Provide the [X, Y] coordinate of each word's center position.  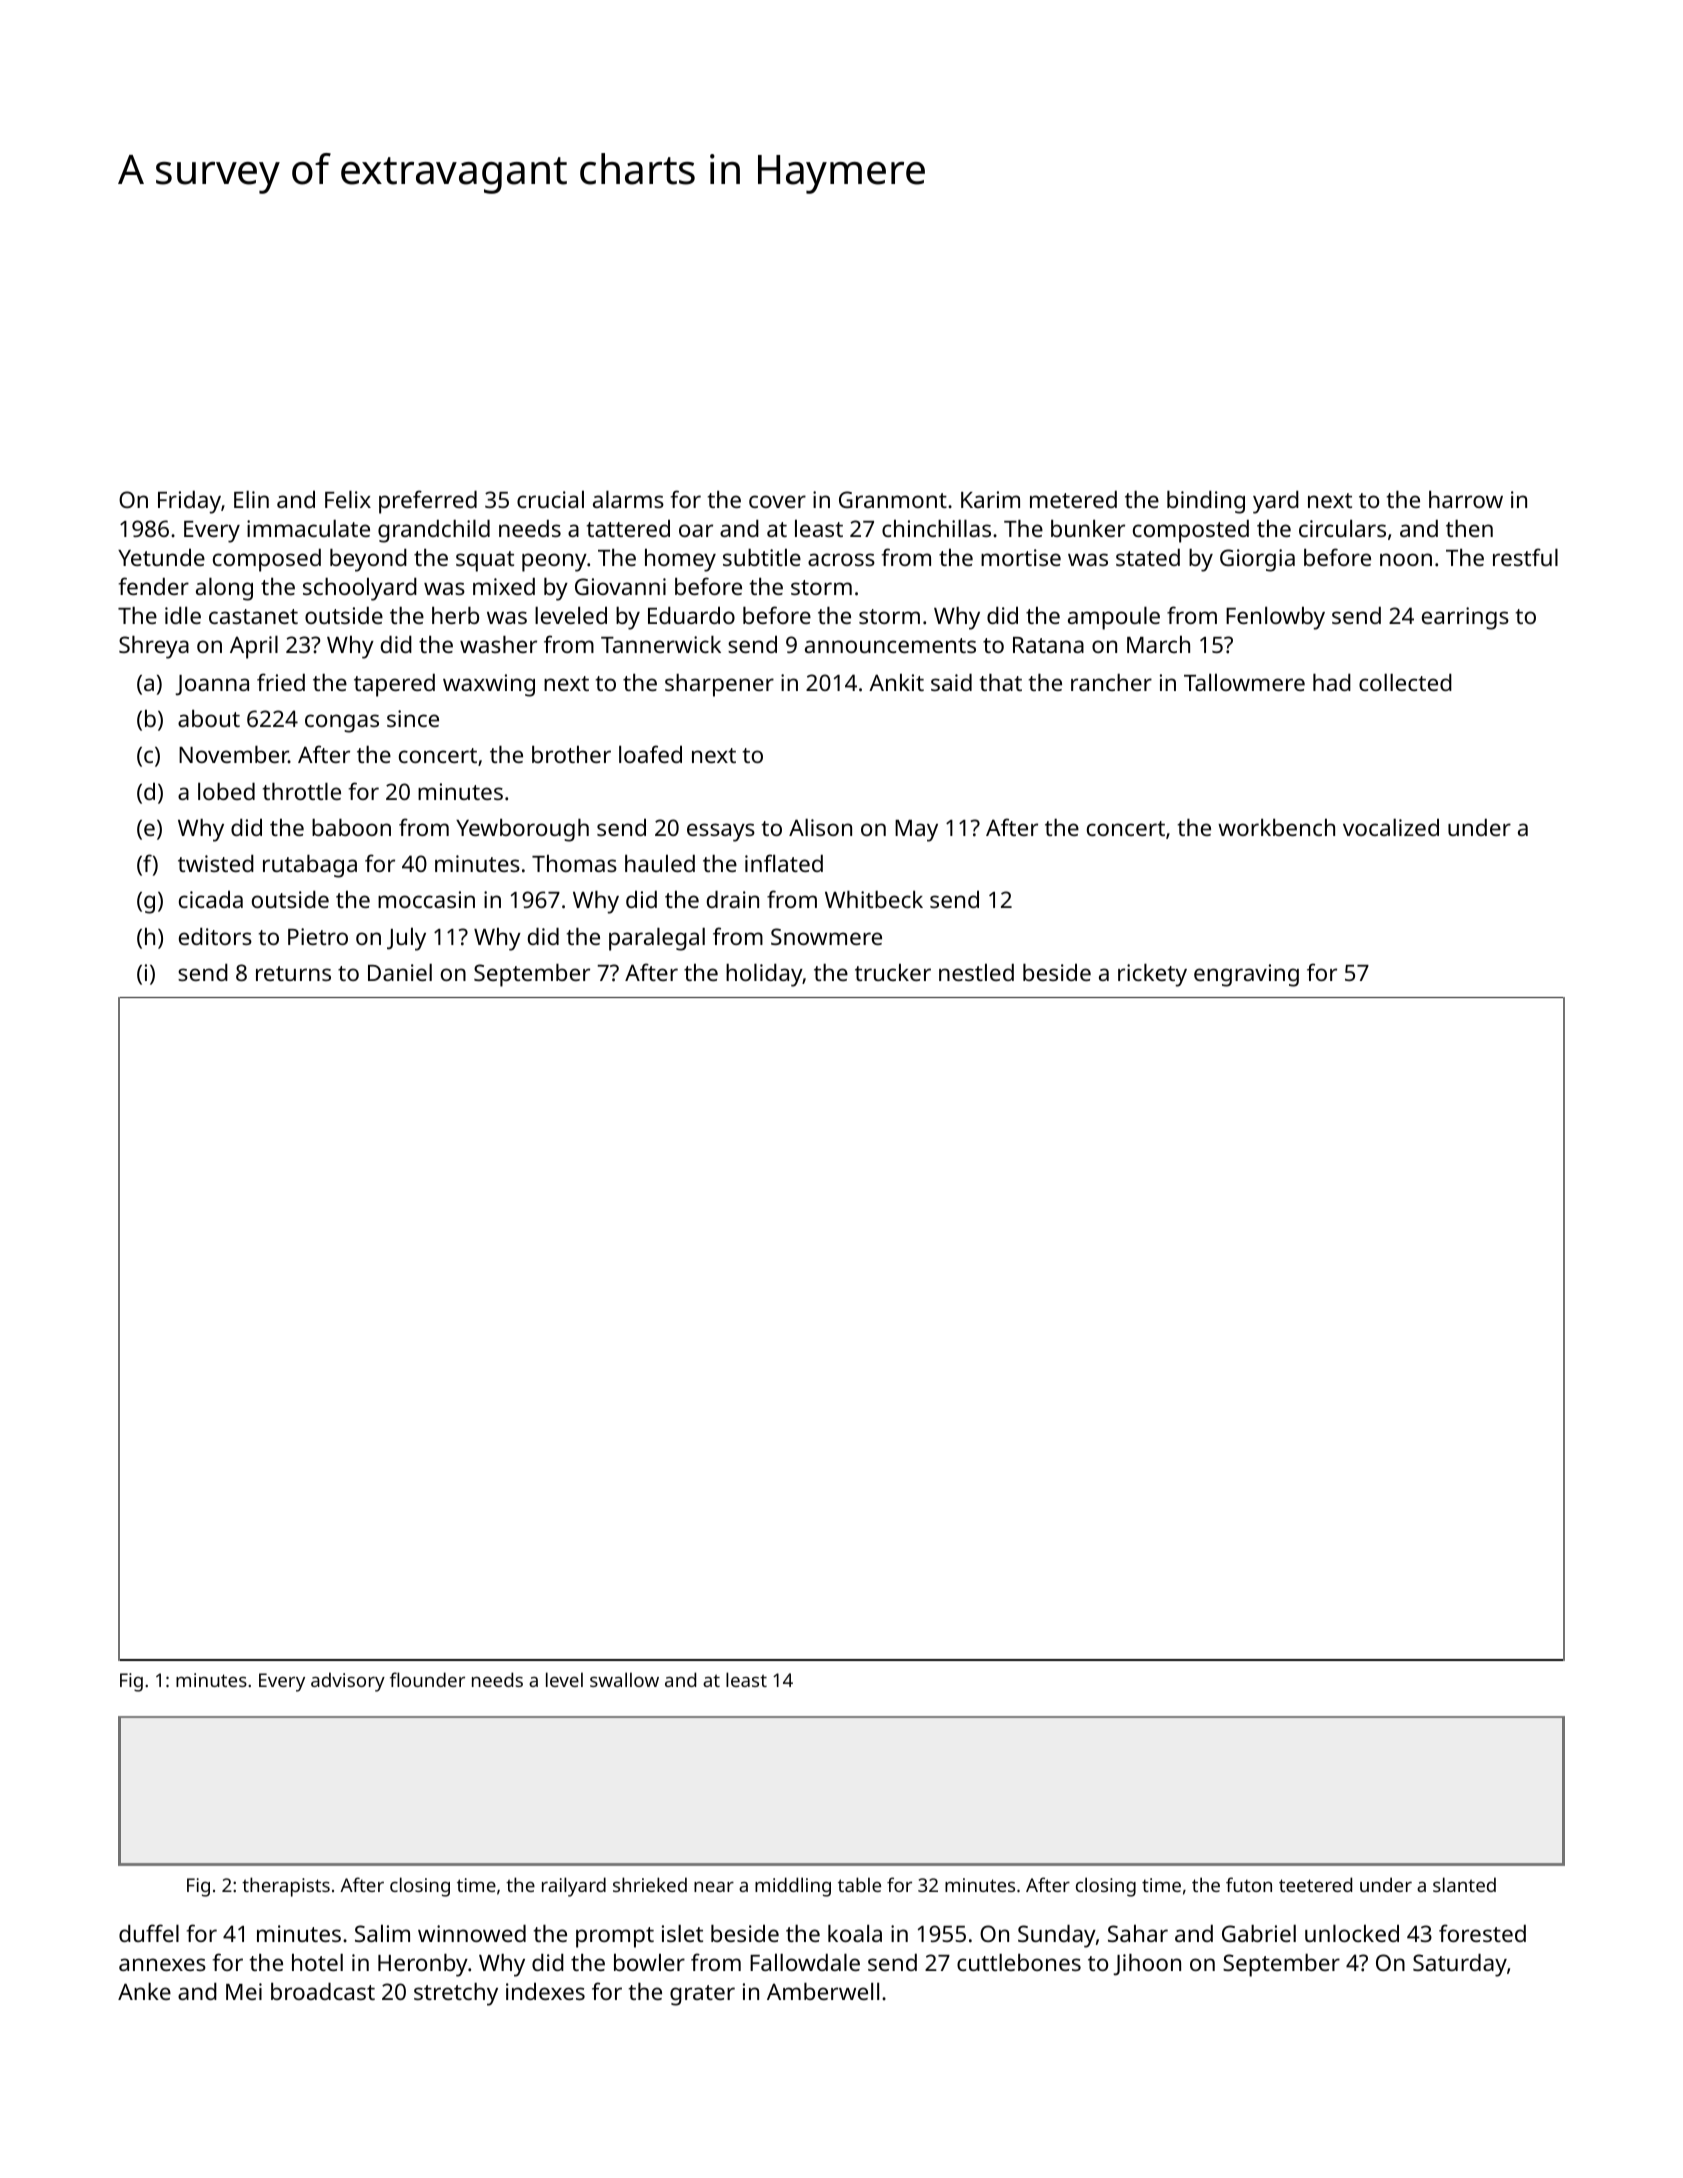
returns [293, 973]
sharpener [719, 685]
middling [793, 1887]
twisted [216, 863]
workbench [1276, 827]
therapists [286, 1887]
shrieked [650, 1884]
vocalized [1391, 827]
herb [455, 615]
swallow [624, 1679]
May [916, 831]
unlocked [1352, 1933]
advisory [348, 1682]
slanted [1464, 1884]
